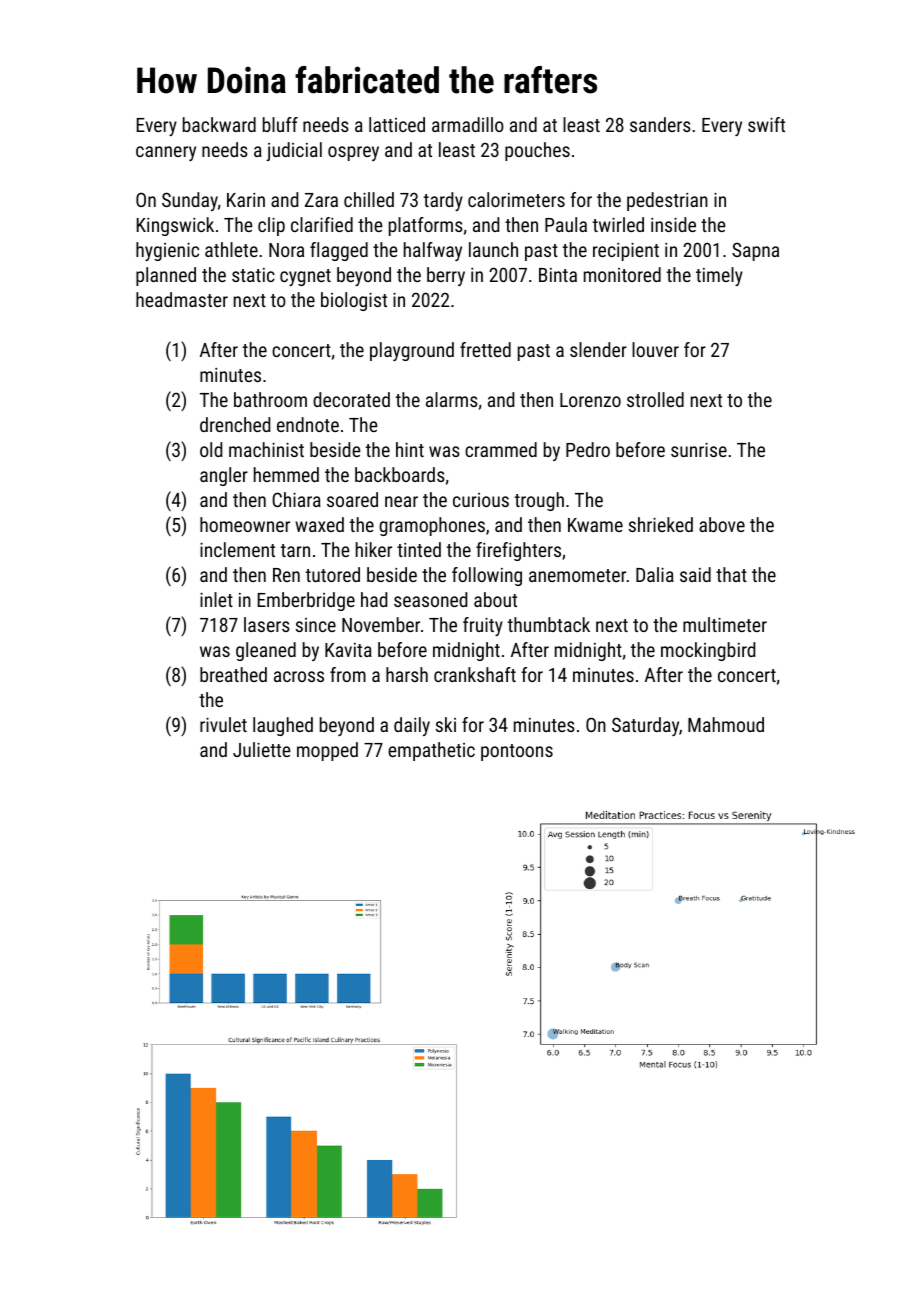  What do you see at coordinates (166, 276) in the screenshot?
I see `planned` at bounding box center [166, 276].
